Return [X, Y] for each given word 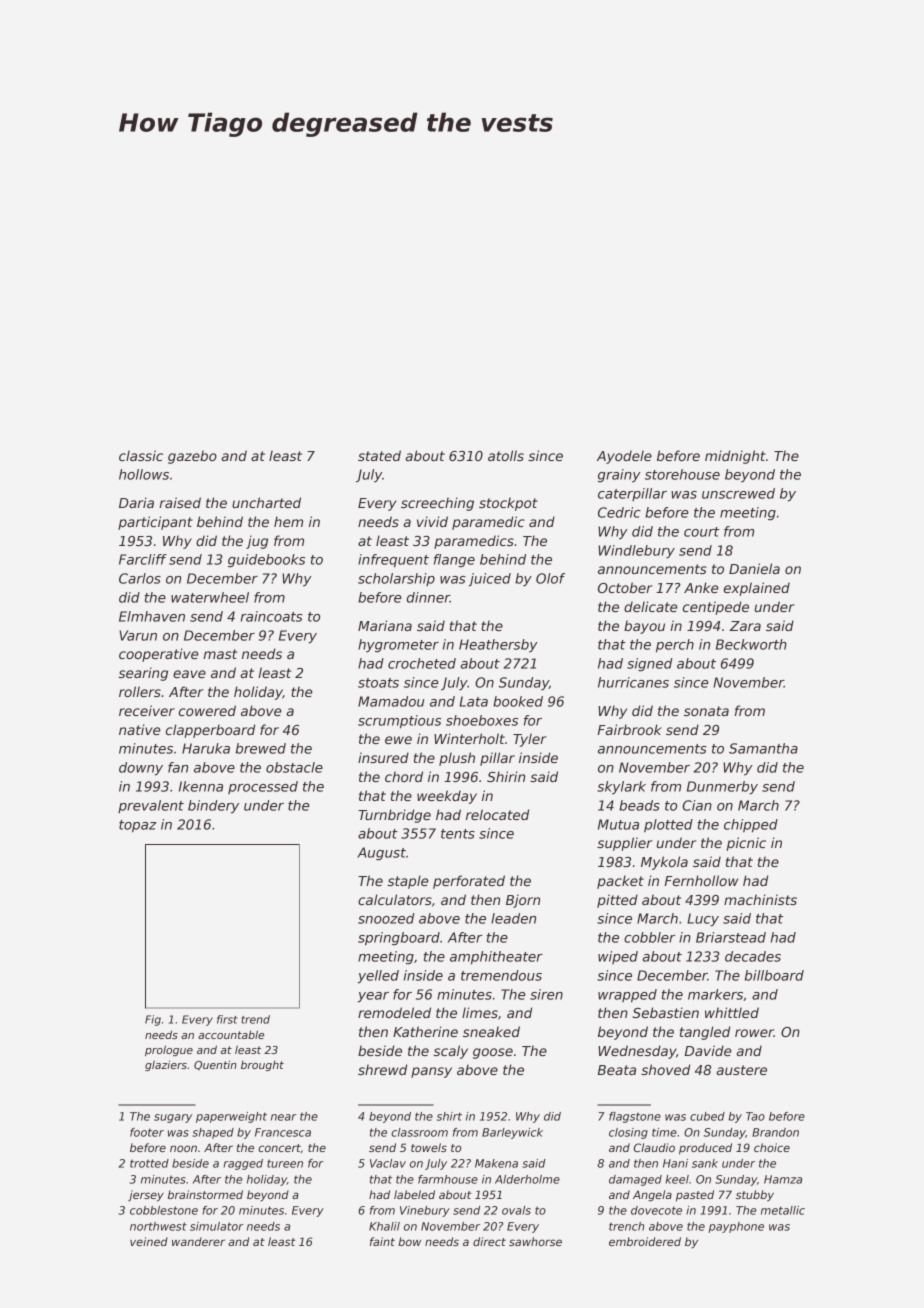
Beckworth [751, 644]
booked [518, 701]
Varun [138, 635]
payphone [736, 1227]
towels [429, 1147]
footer [147, 1132]
